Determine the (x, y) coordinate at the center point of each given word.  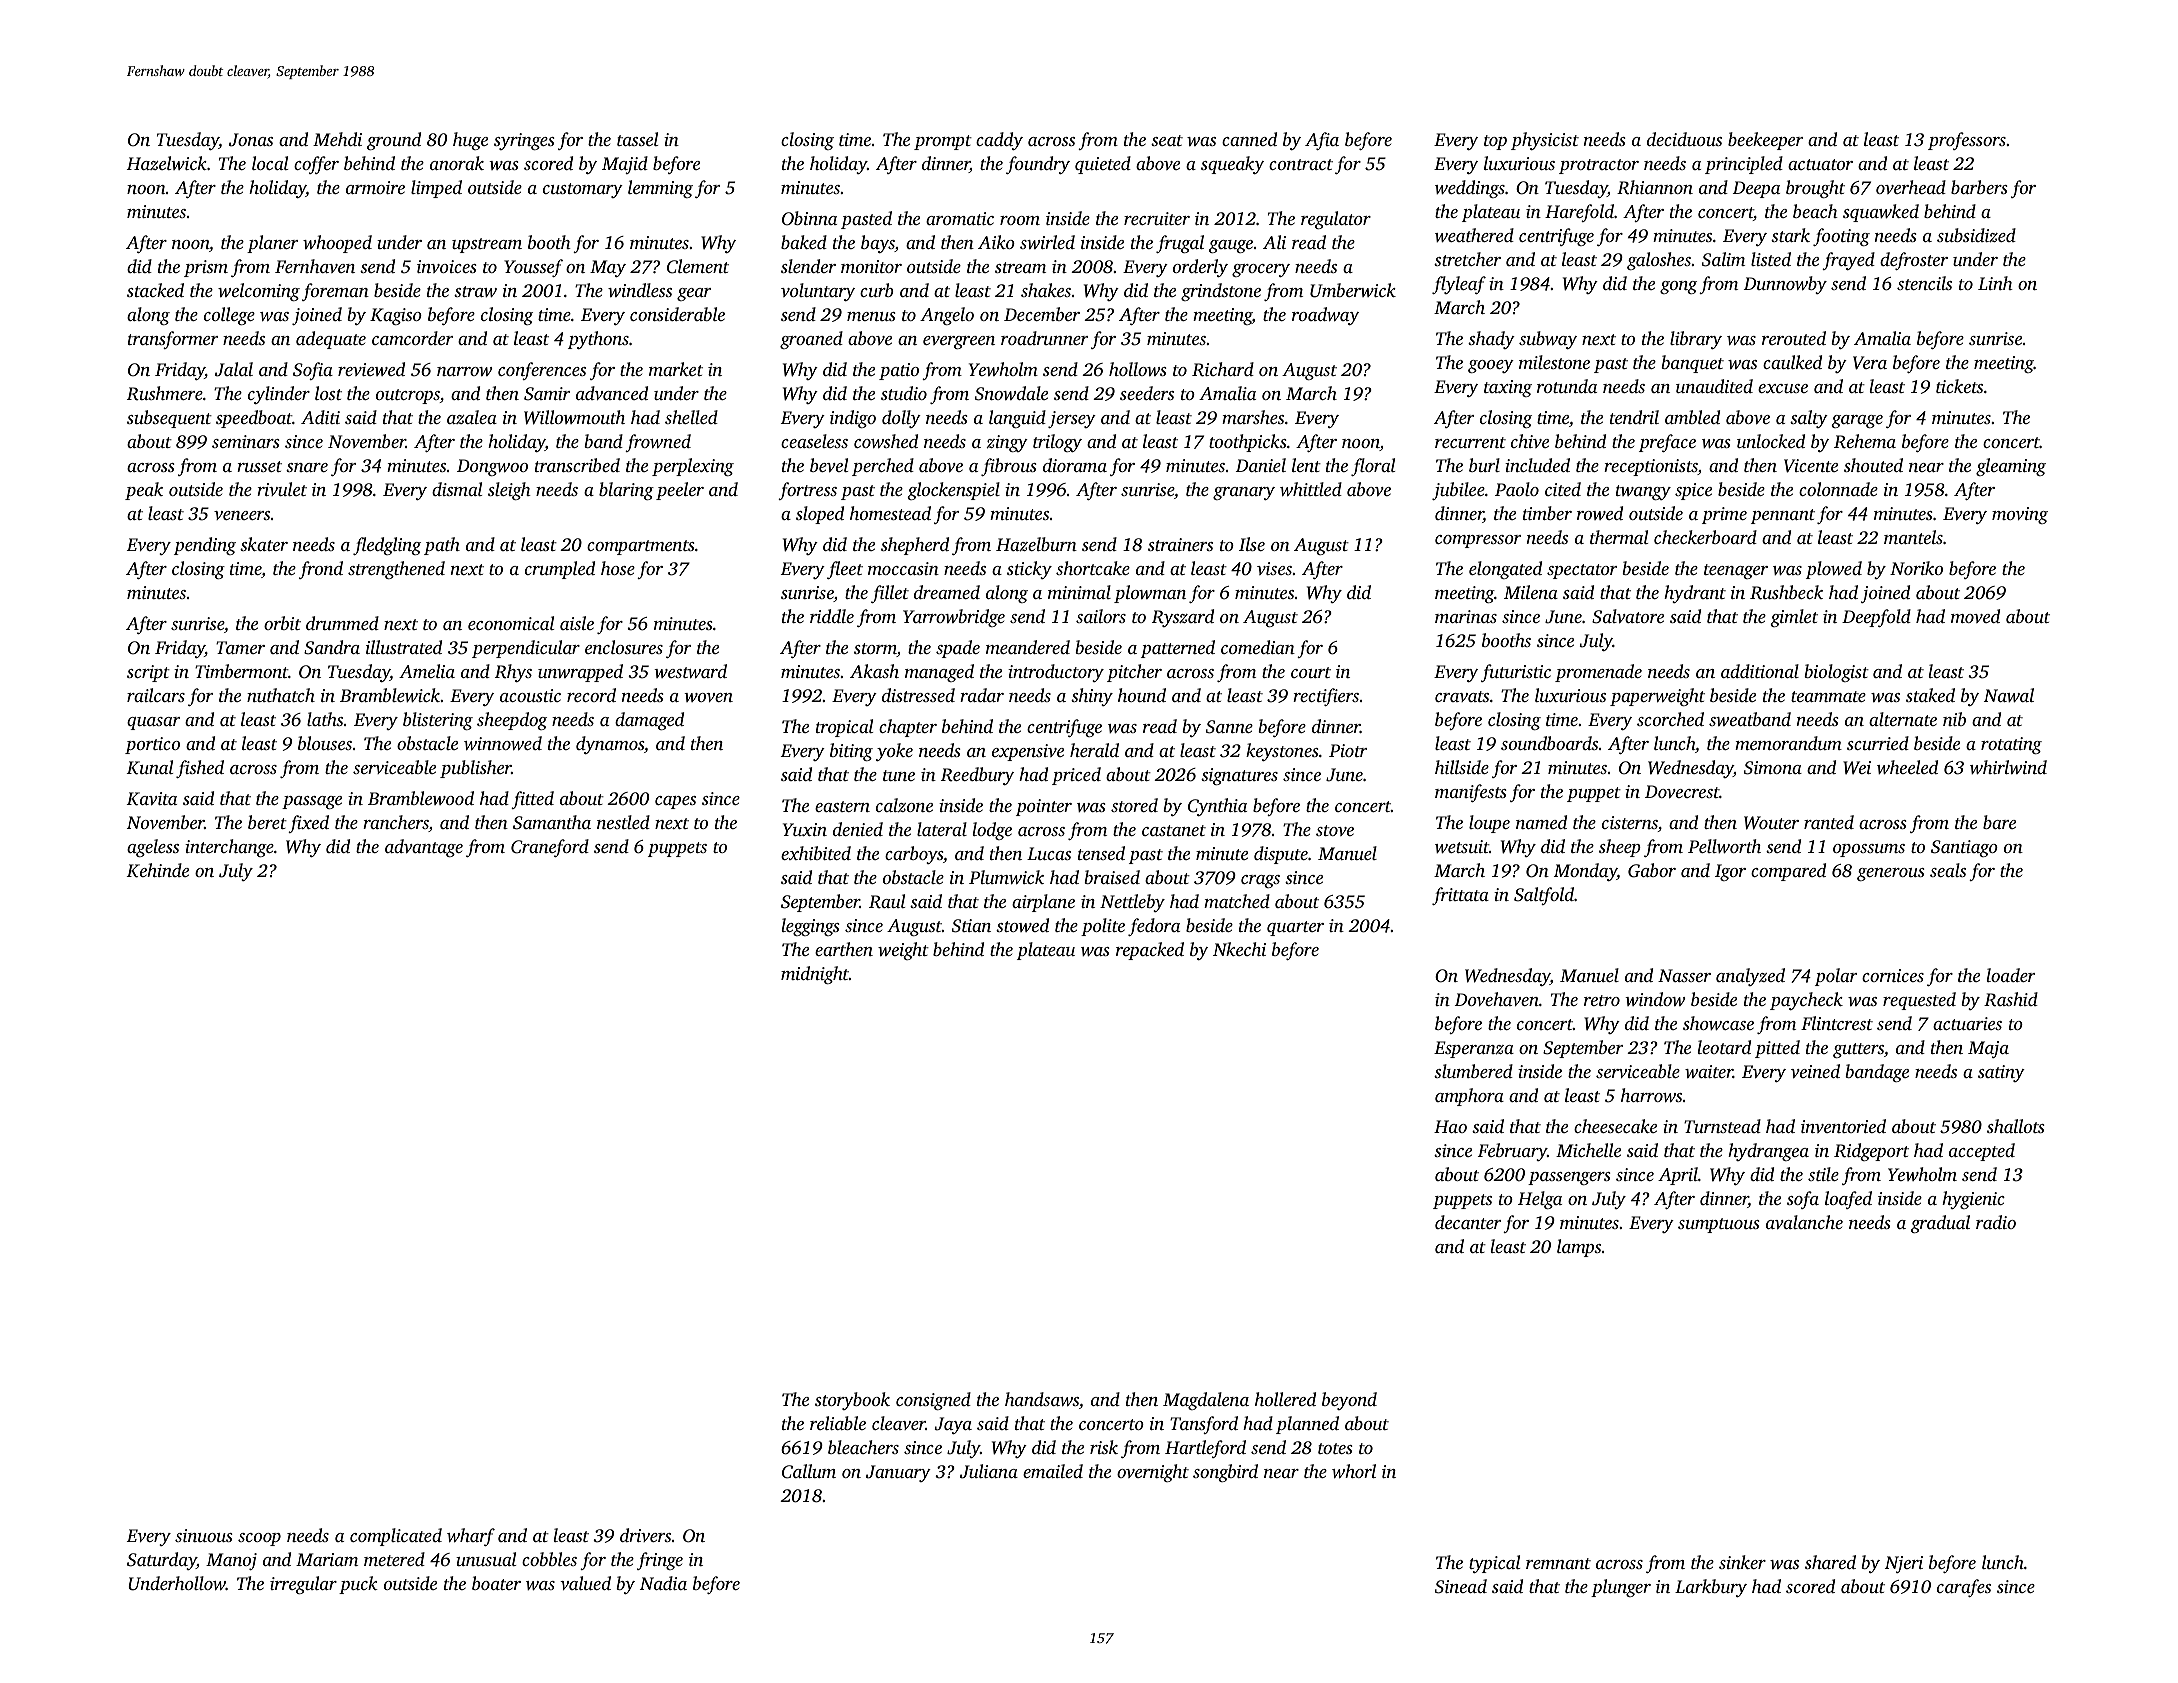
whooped (337, 244)
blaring (626, 491)
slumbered (1473, 1071)
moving (2020, 515)
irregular (303, 1585)
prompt (943, 142)
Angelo (947, 316)
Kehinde (158, 870)
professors (1967, 141)
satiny (2001, 1073)
